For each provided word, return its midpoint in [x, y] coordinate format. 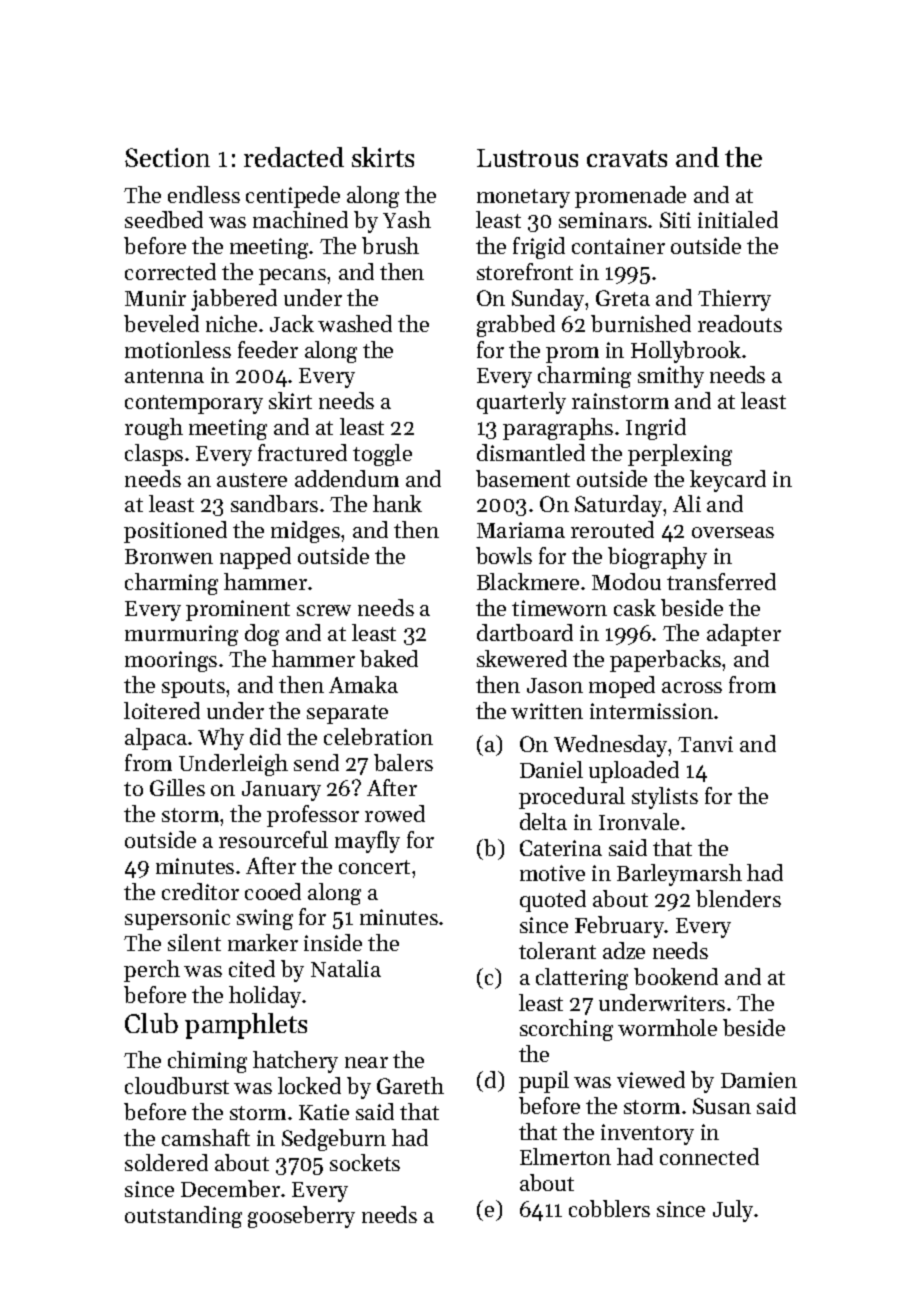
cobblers [609, 1208]
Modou [626, 581]
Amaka [363, 684]
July [733, 1211]
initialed [738, 219]
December [230, 1188]
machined [300, 219]
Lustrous [527, 158]
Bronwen [169, 556]
